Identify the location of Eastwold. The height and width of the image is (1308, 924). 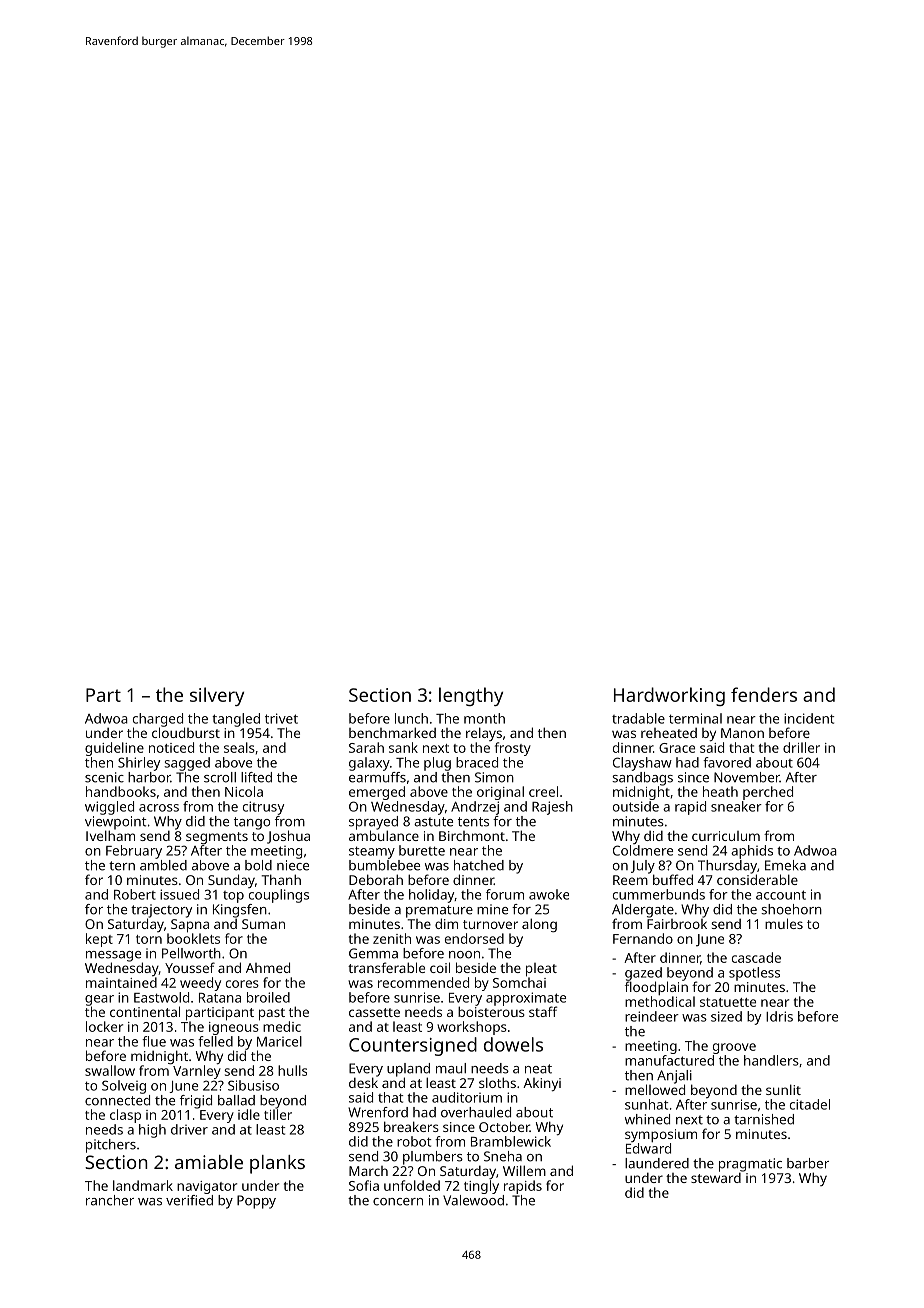
(161, 997).
